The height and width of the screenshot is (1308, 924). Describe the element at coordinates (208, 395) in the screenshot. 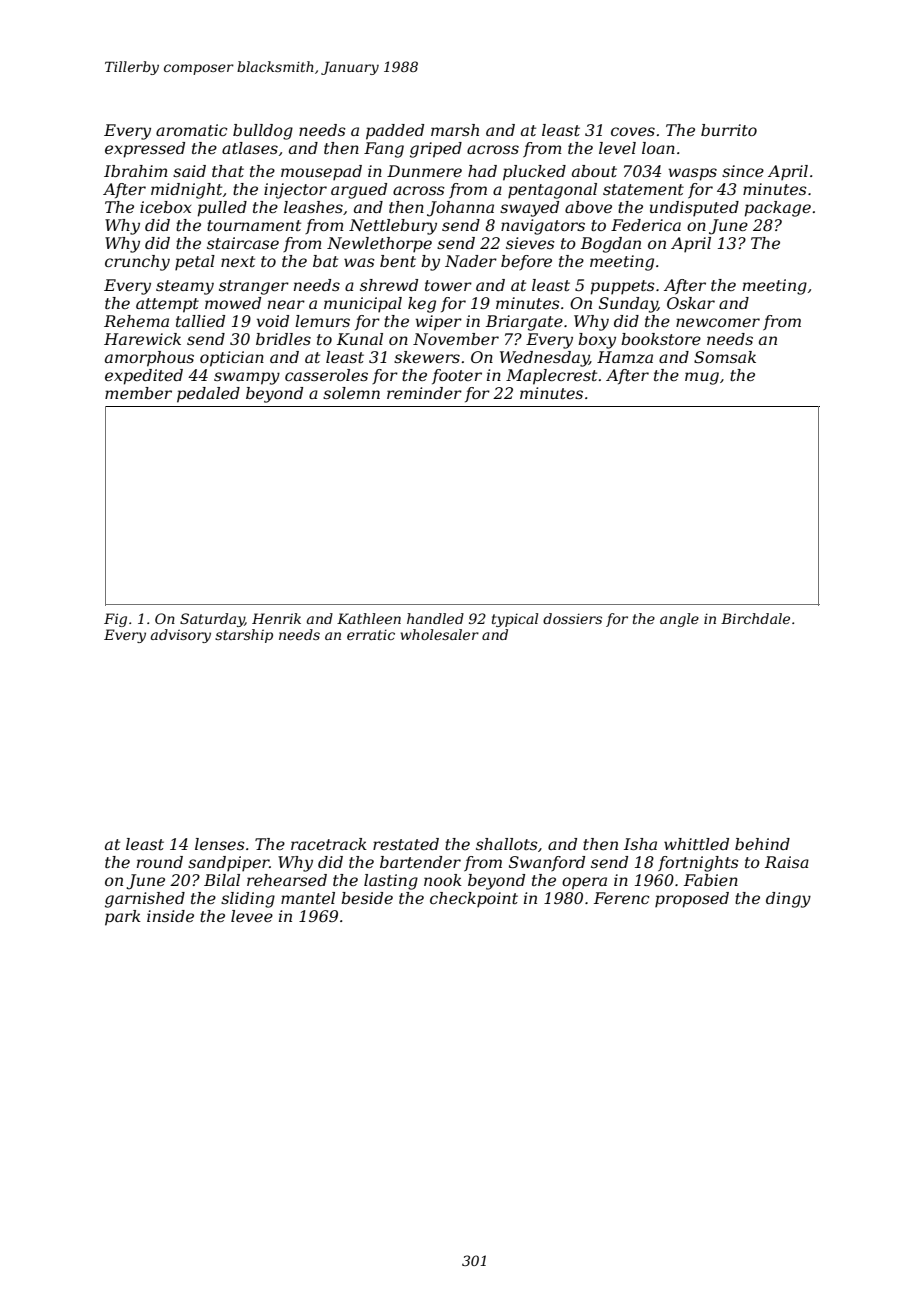

I see `pedaled` at that location.
